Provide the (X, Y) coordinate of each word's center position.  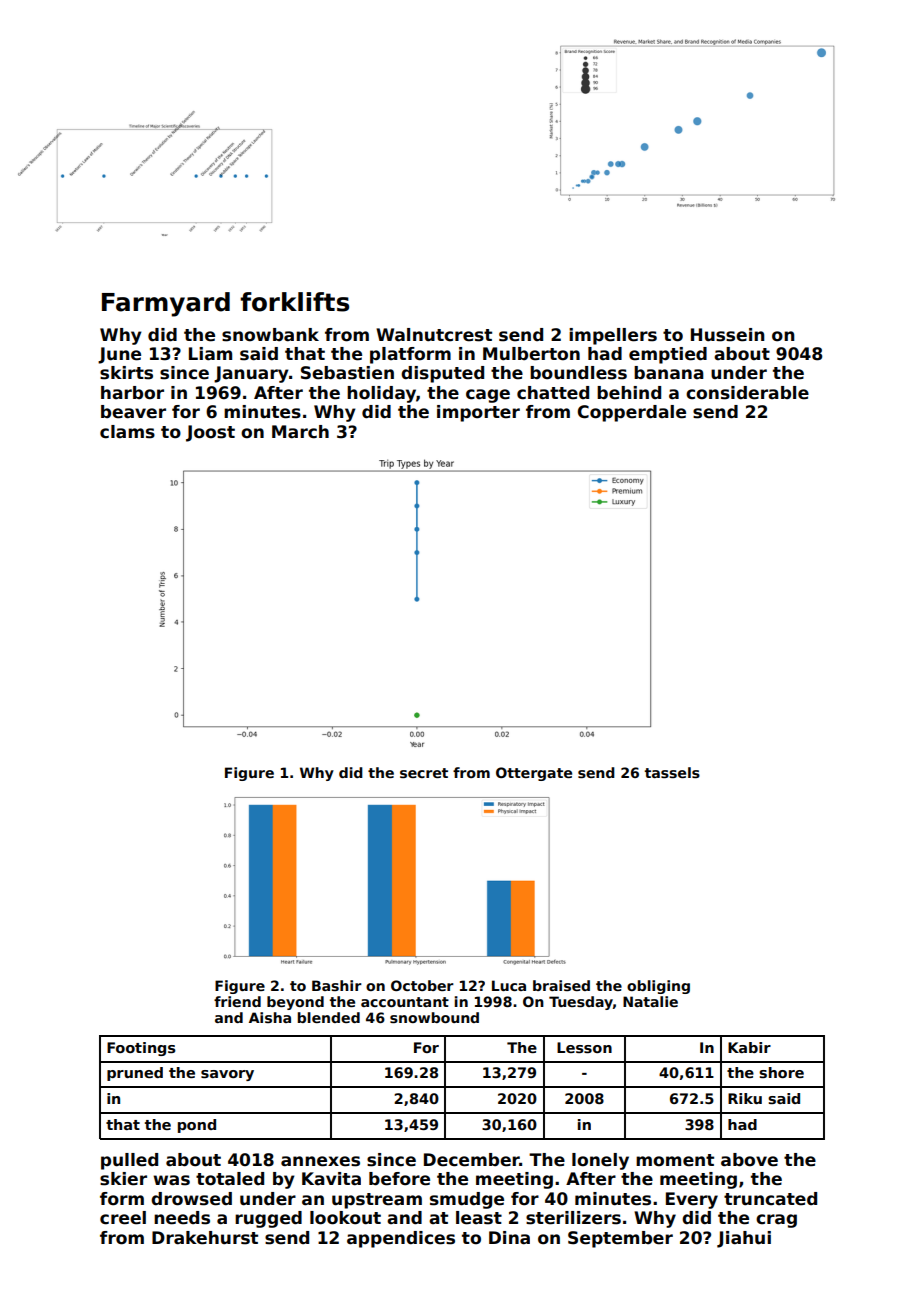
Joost (210, 433)
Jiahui (744, 1239)
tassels (672, 772)
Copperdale (632, 413)
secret (424, 773)
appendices (401, 1239)
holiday (381, 394)
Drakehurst (205, 1238)
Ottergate (534, 774)
